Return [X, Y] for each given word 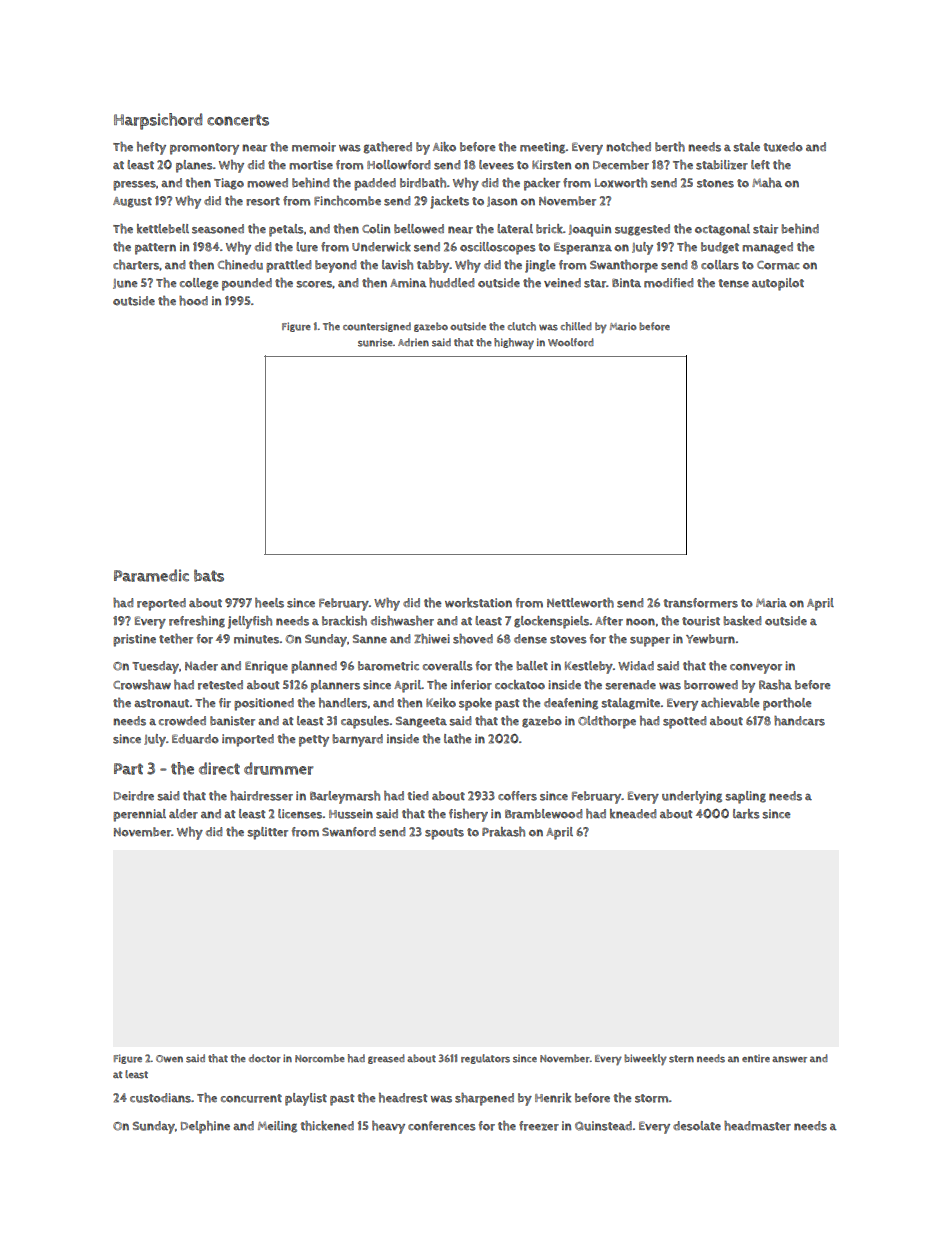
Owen [169, 1058]
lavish [397, 265]
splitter [267, 833]
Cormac [778, 265]
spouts [444, 834]
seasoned [218, 229]
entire [756, 1058]
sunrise [375, 342]
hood [193, 301]
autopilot [778, 284]
